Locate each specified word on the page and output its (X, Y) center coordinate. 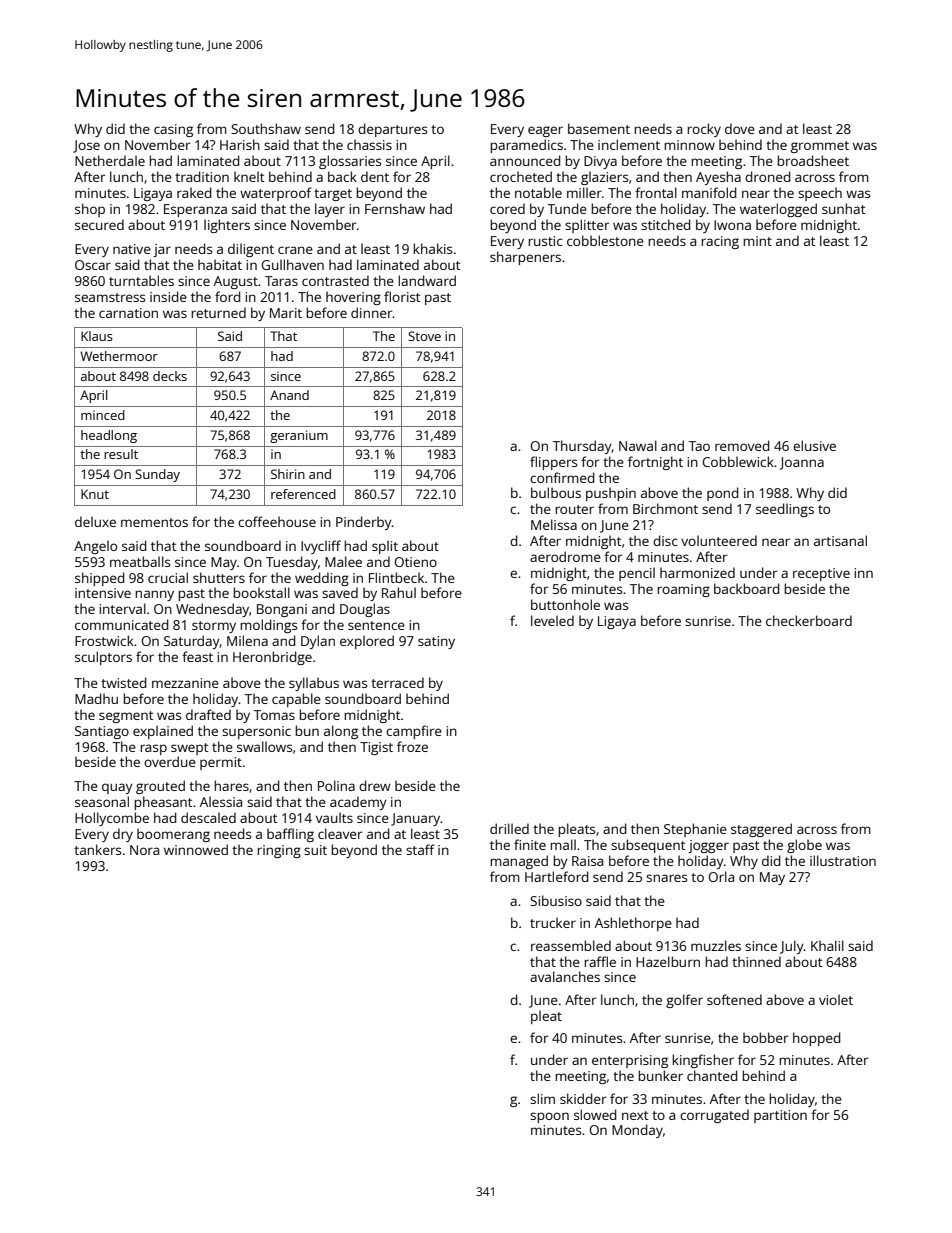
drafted (208, 714)
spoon (549, 1117)
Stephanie (695, 830)
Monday (637, 1131)
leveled (552, 620)
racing (720, 242)
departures (392, 130)
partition (780, 1116)
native (132, 249)
